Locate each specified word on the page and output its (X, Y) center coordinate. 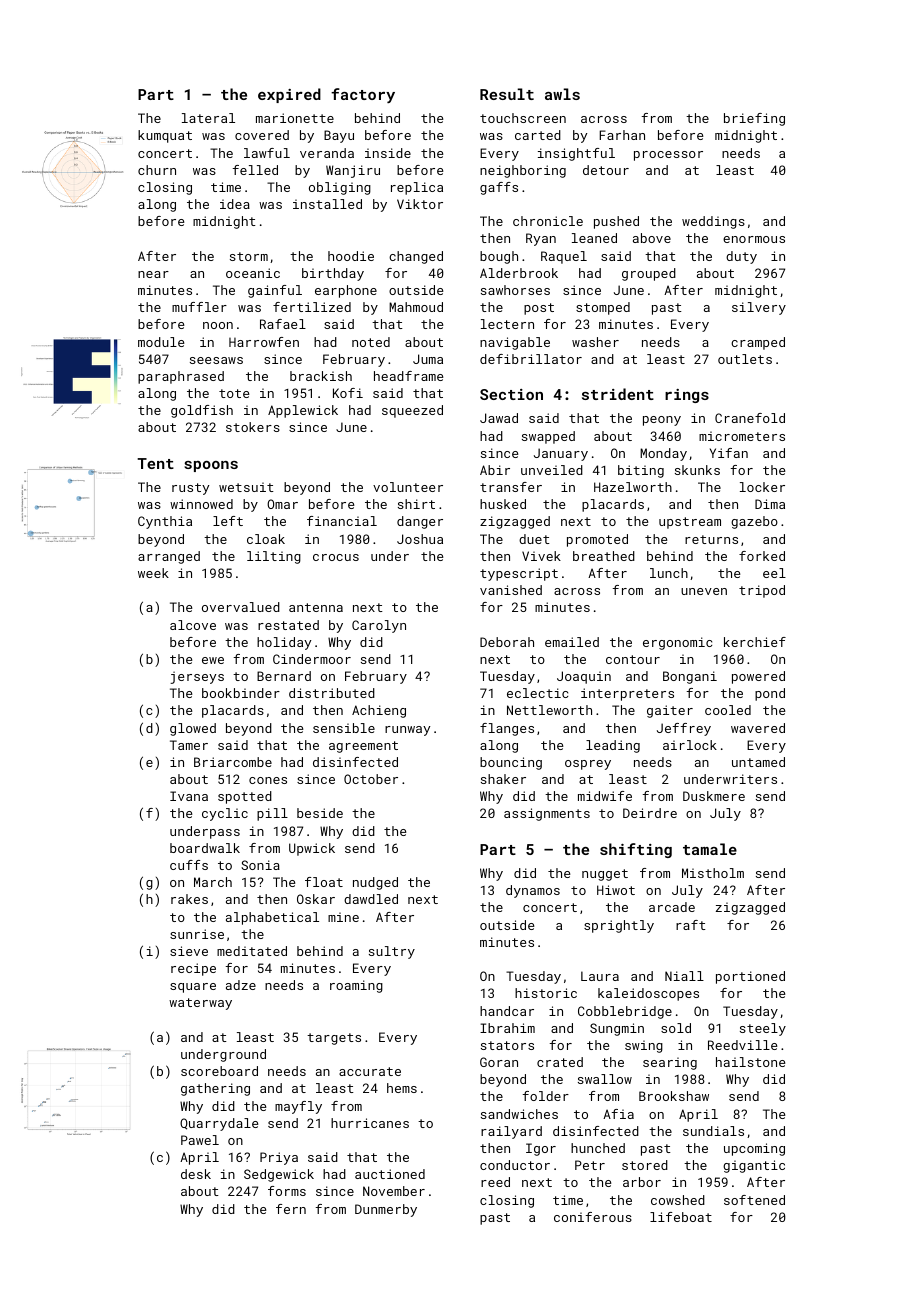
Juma (428, 359)
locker (762, 487)
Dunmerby (386, 1210)
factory (363, 95)
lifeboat (681, 1217)
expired (289, 95)
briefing (754, 119)
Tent (155, 463)
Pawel (200, 1140)
